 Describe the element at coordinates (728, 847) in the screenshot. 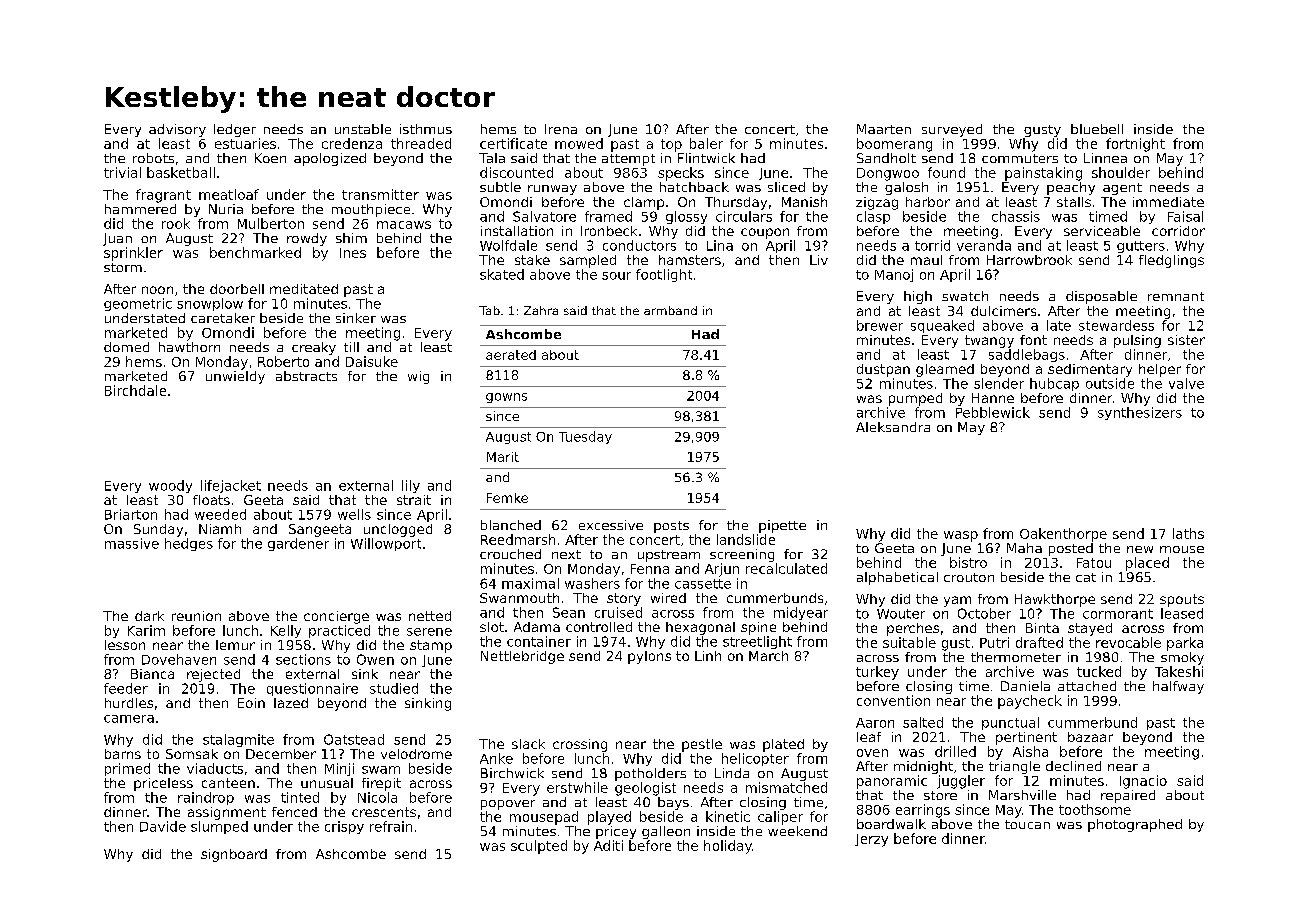

I see `holiday` at that location.
